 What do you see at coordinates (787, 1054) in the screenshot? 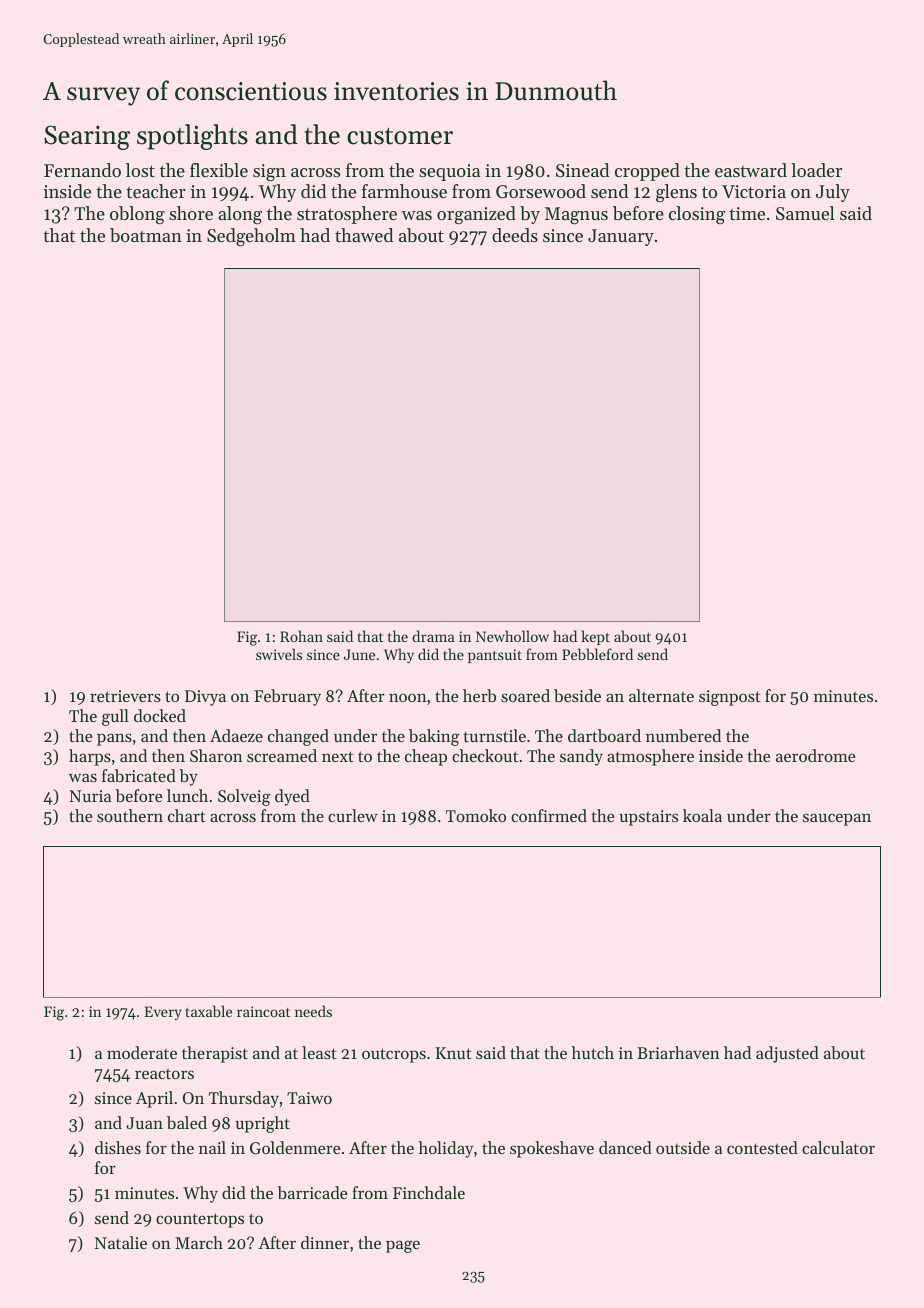
I see `adjusted` at bounding box center [787, 1054].
